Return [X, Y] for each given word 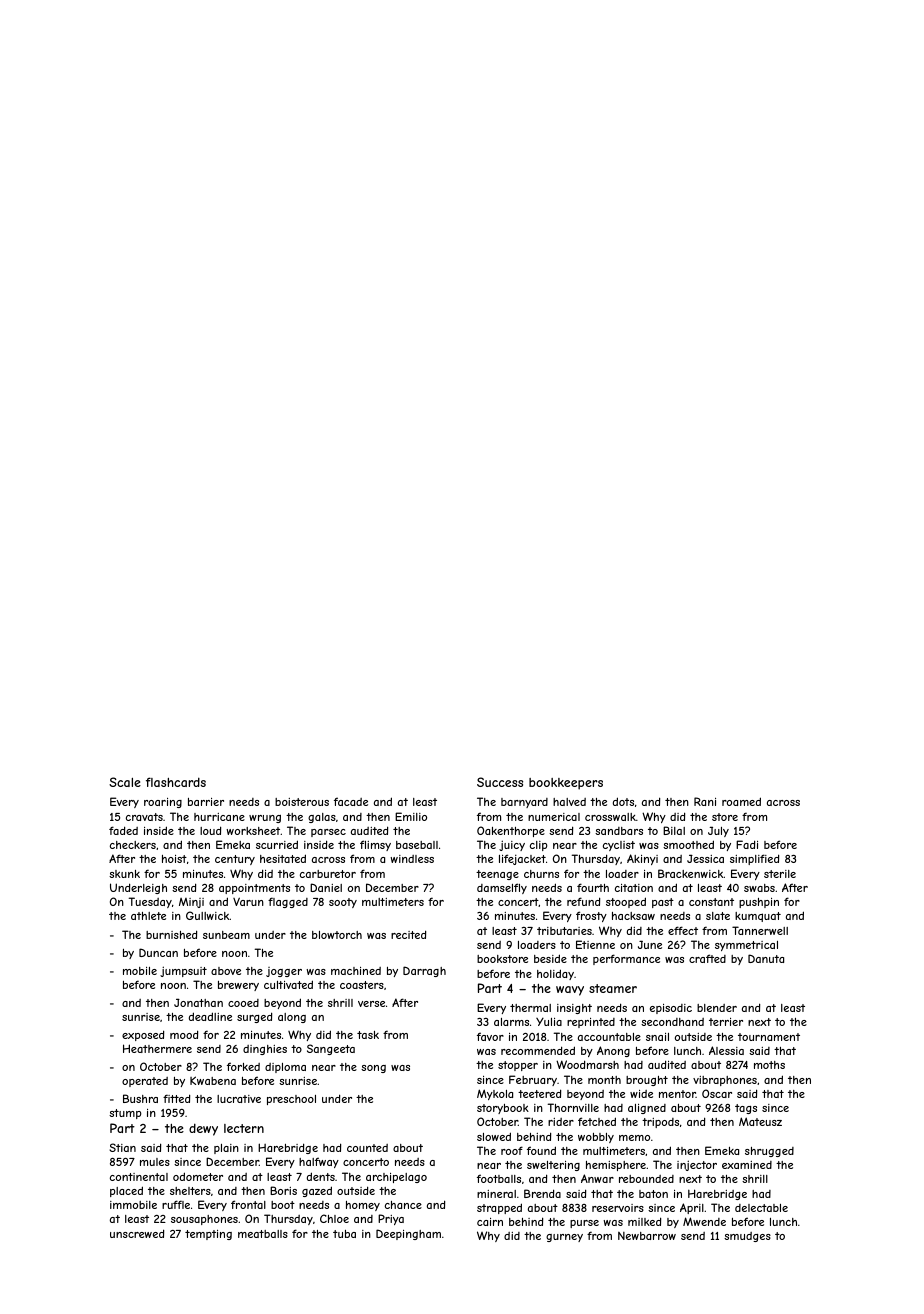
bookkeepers [566, 784]
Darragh [424, 971]
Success [500, 782]
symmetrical [746, 946]
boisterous [302, 802]
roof [512, 1150]
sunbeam [226, 935]
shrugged [769, 1152]
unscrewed [137, 1233]
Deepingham [408, 1234]
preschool [291, 1100]
